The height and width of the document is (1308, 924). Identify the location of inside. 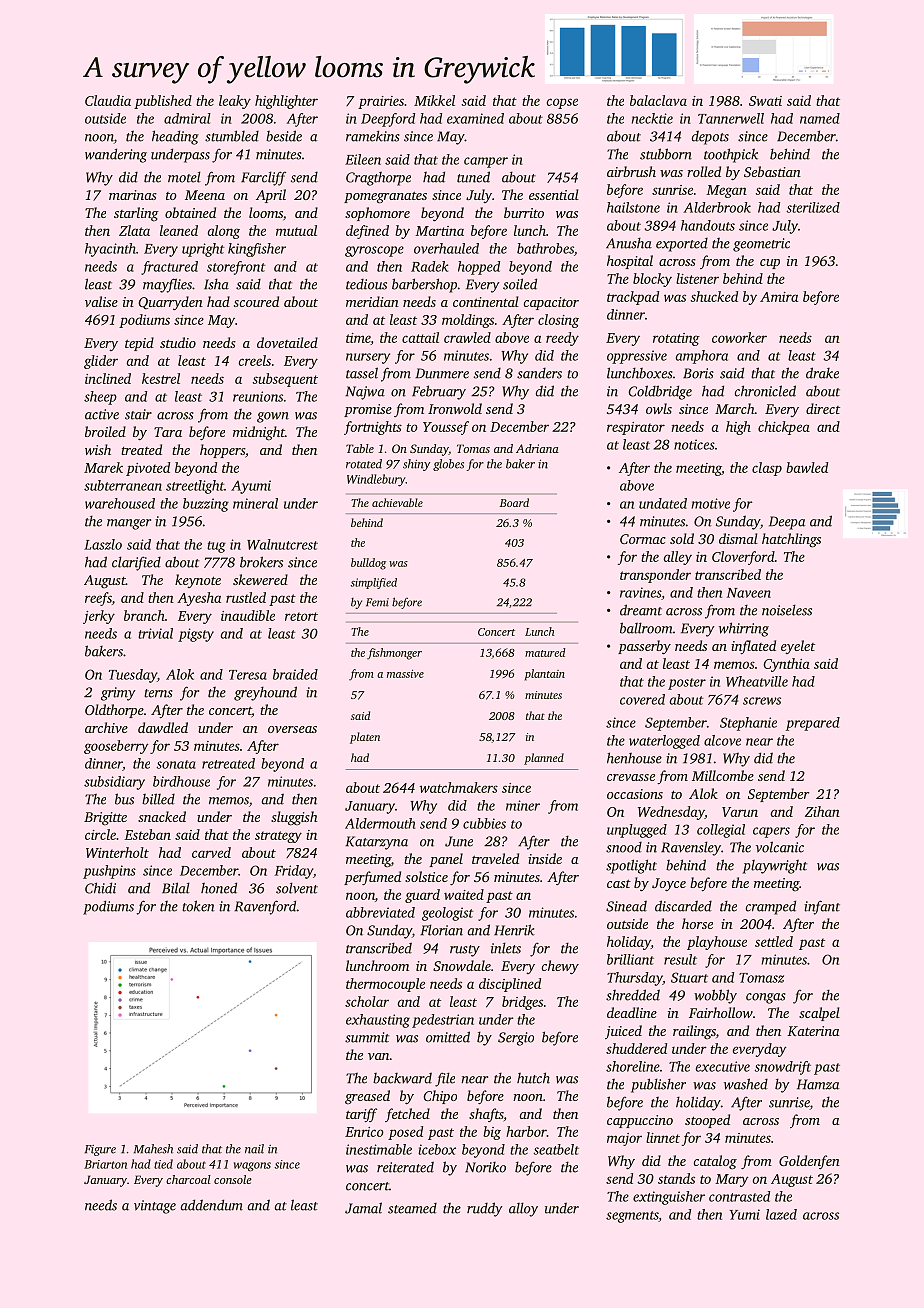
(545, 858).
